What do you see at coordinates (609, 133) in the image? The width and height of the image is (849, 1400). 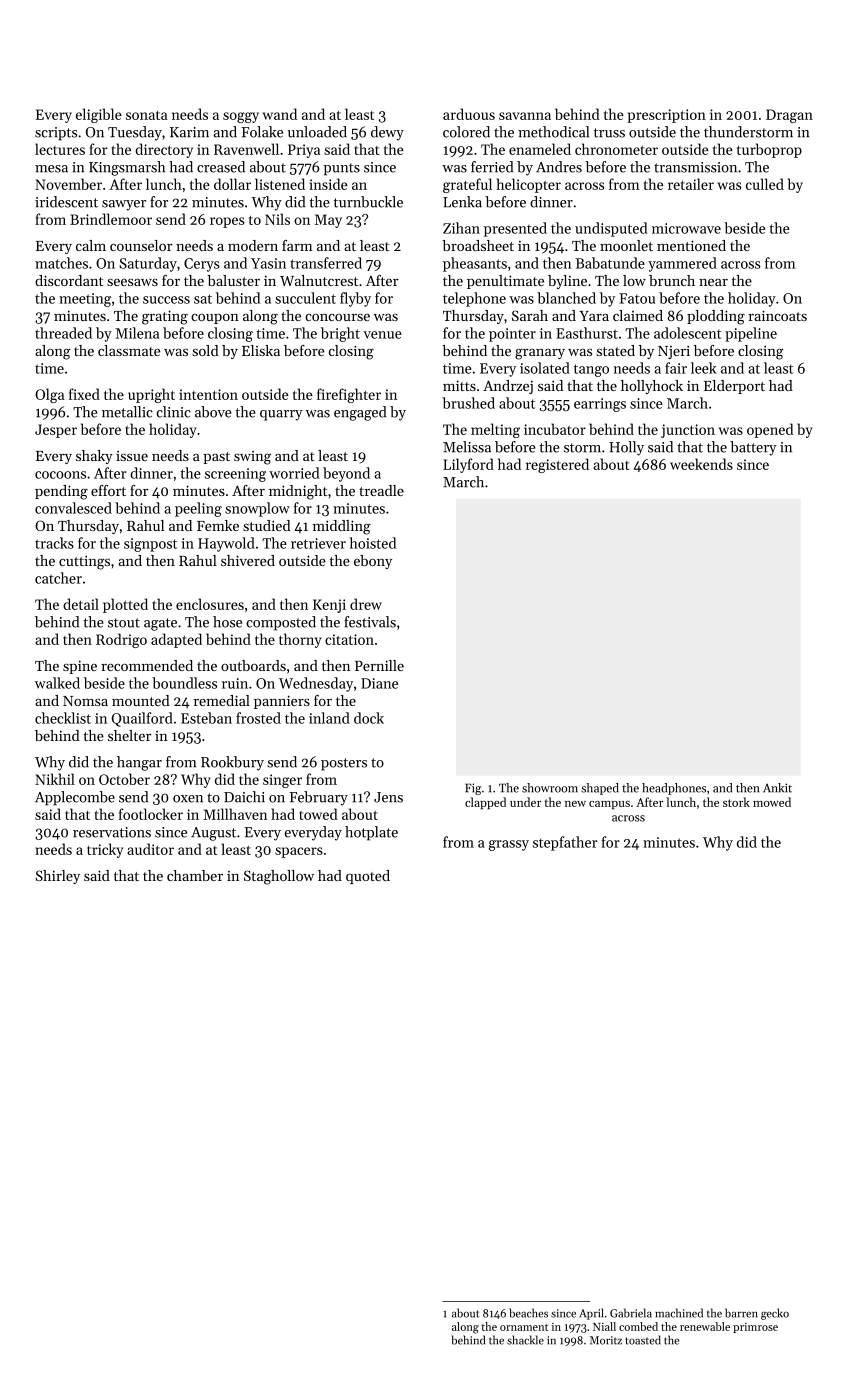 I see `truss` at bounding box center [609, 133].
